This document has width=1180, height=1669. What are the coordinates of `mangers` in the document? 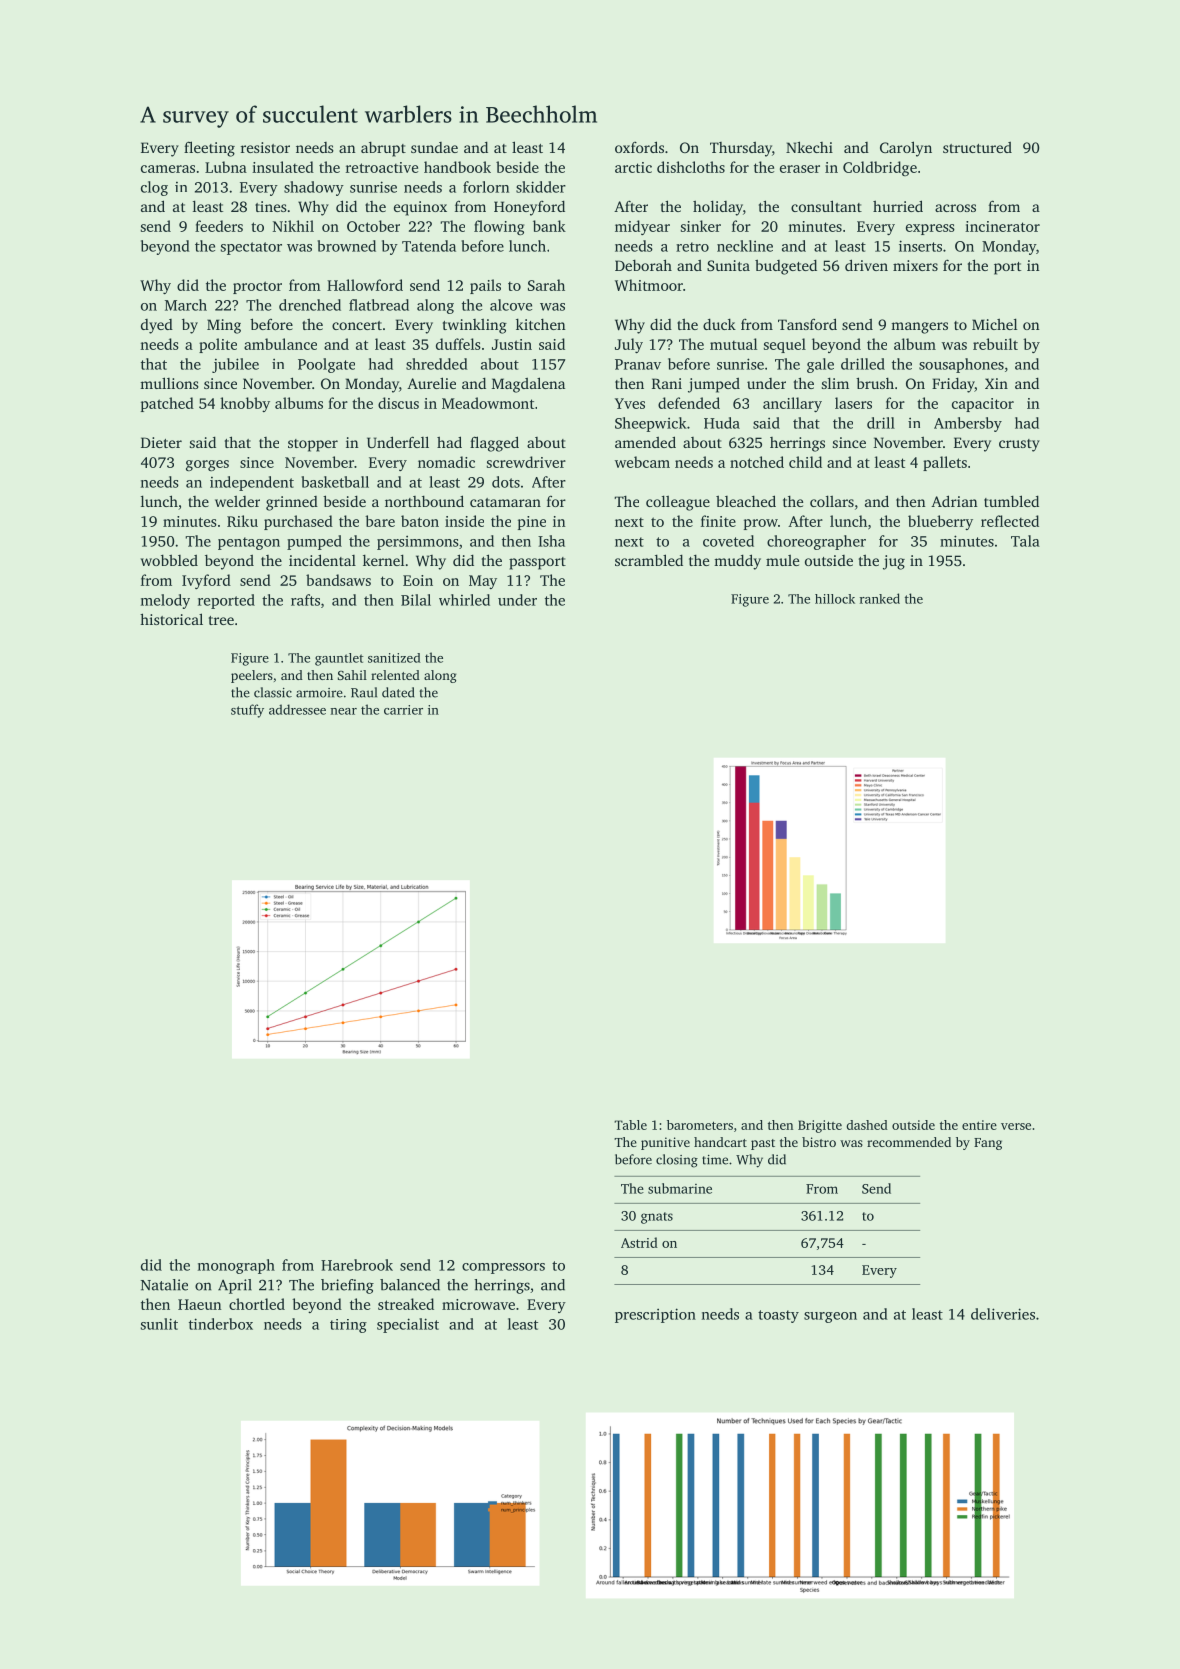 It's located at (919, 328).
